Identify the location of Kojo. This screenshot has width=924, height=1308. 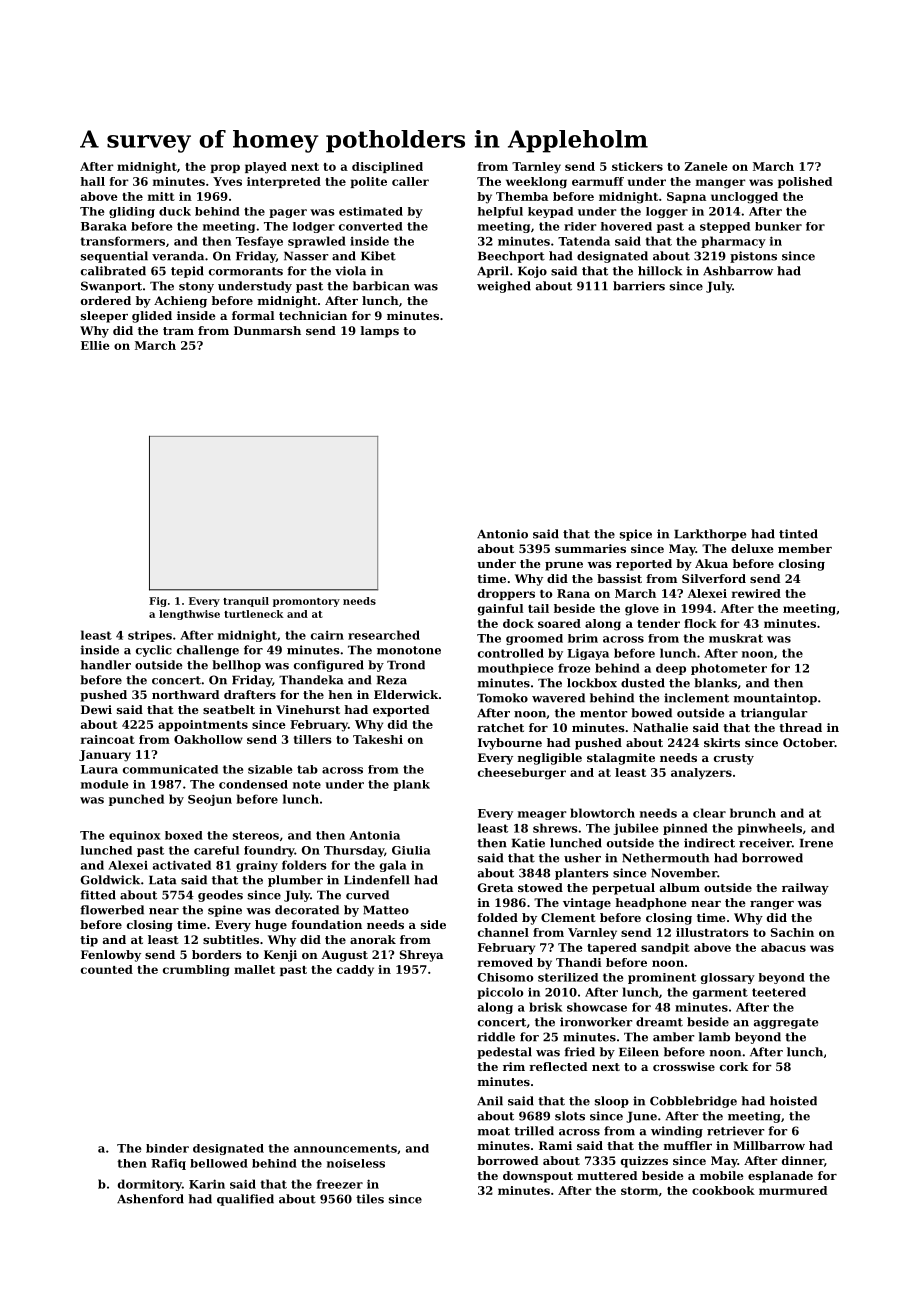
(532, 272).
